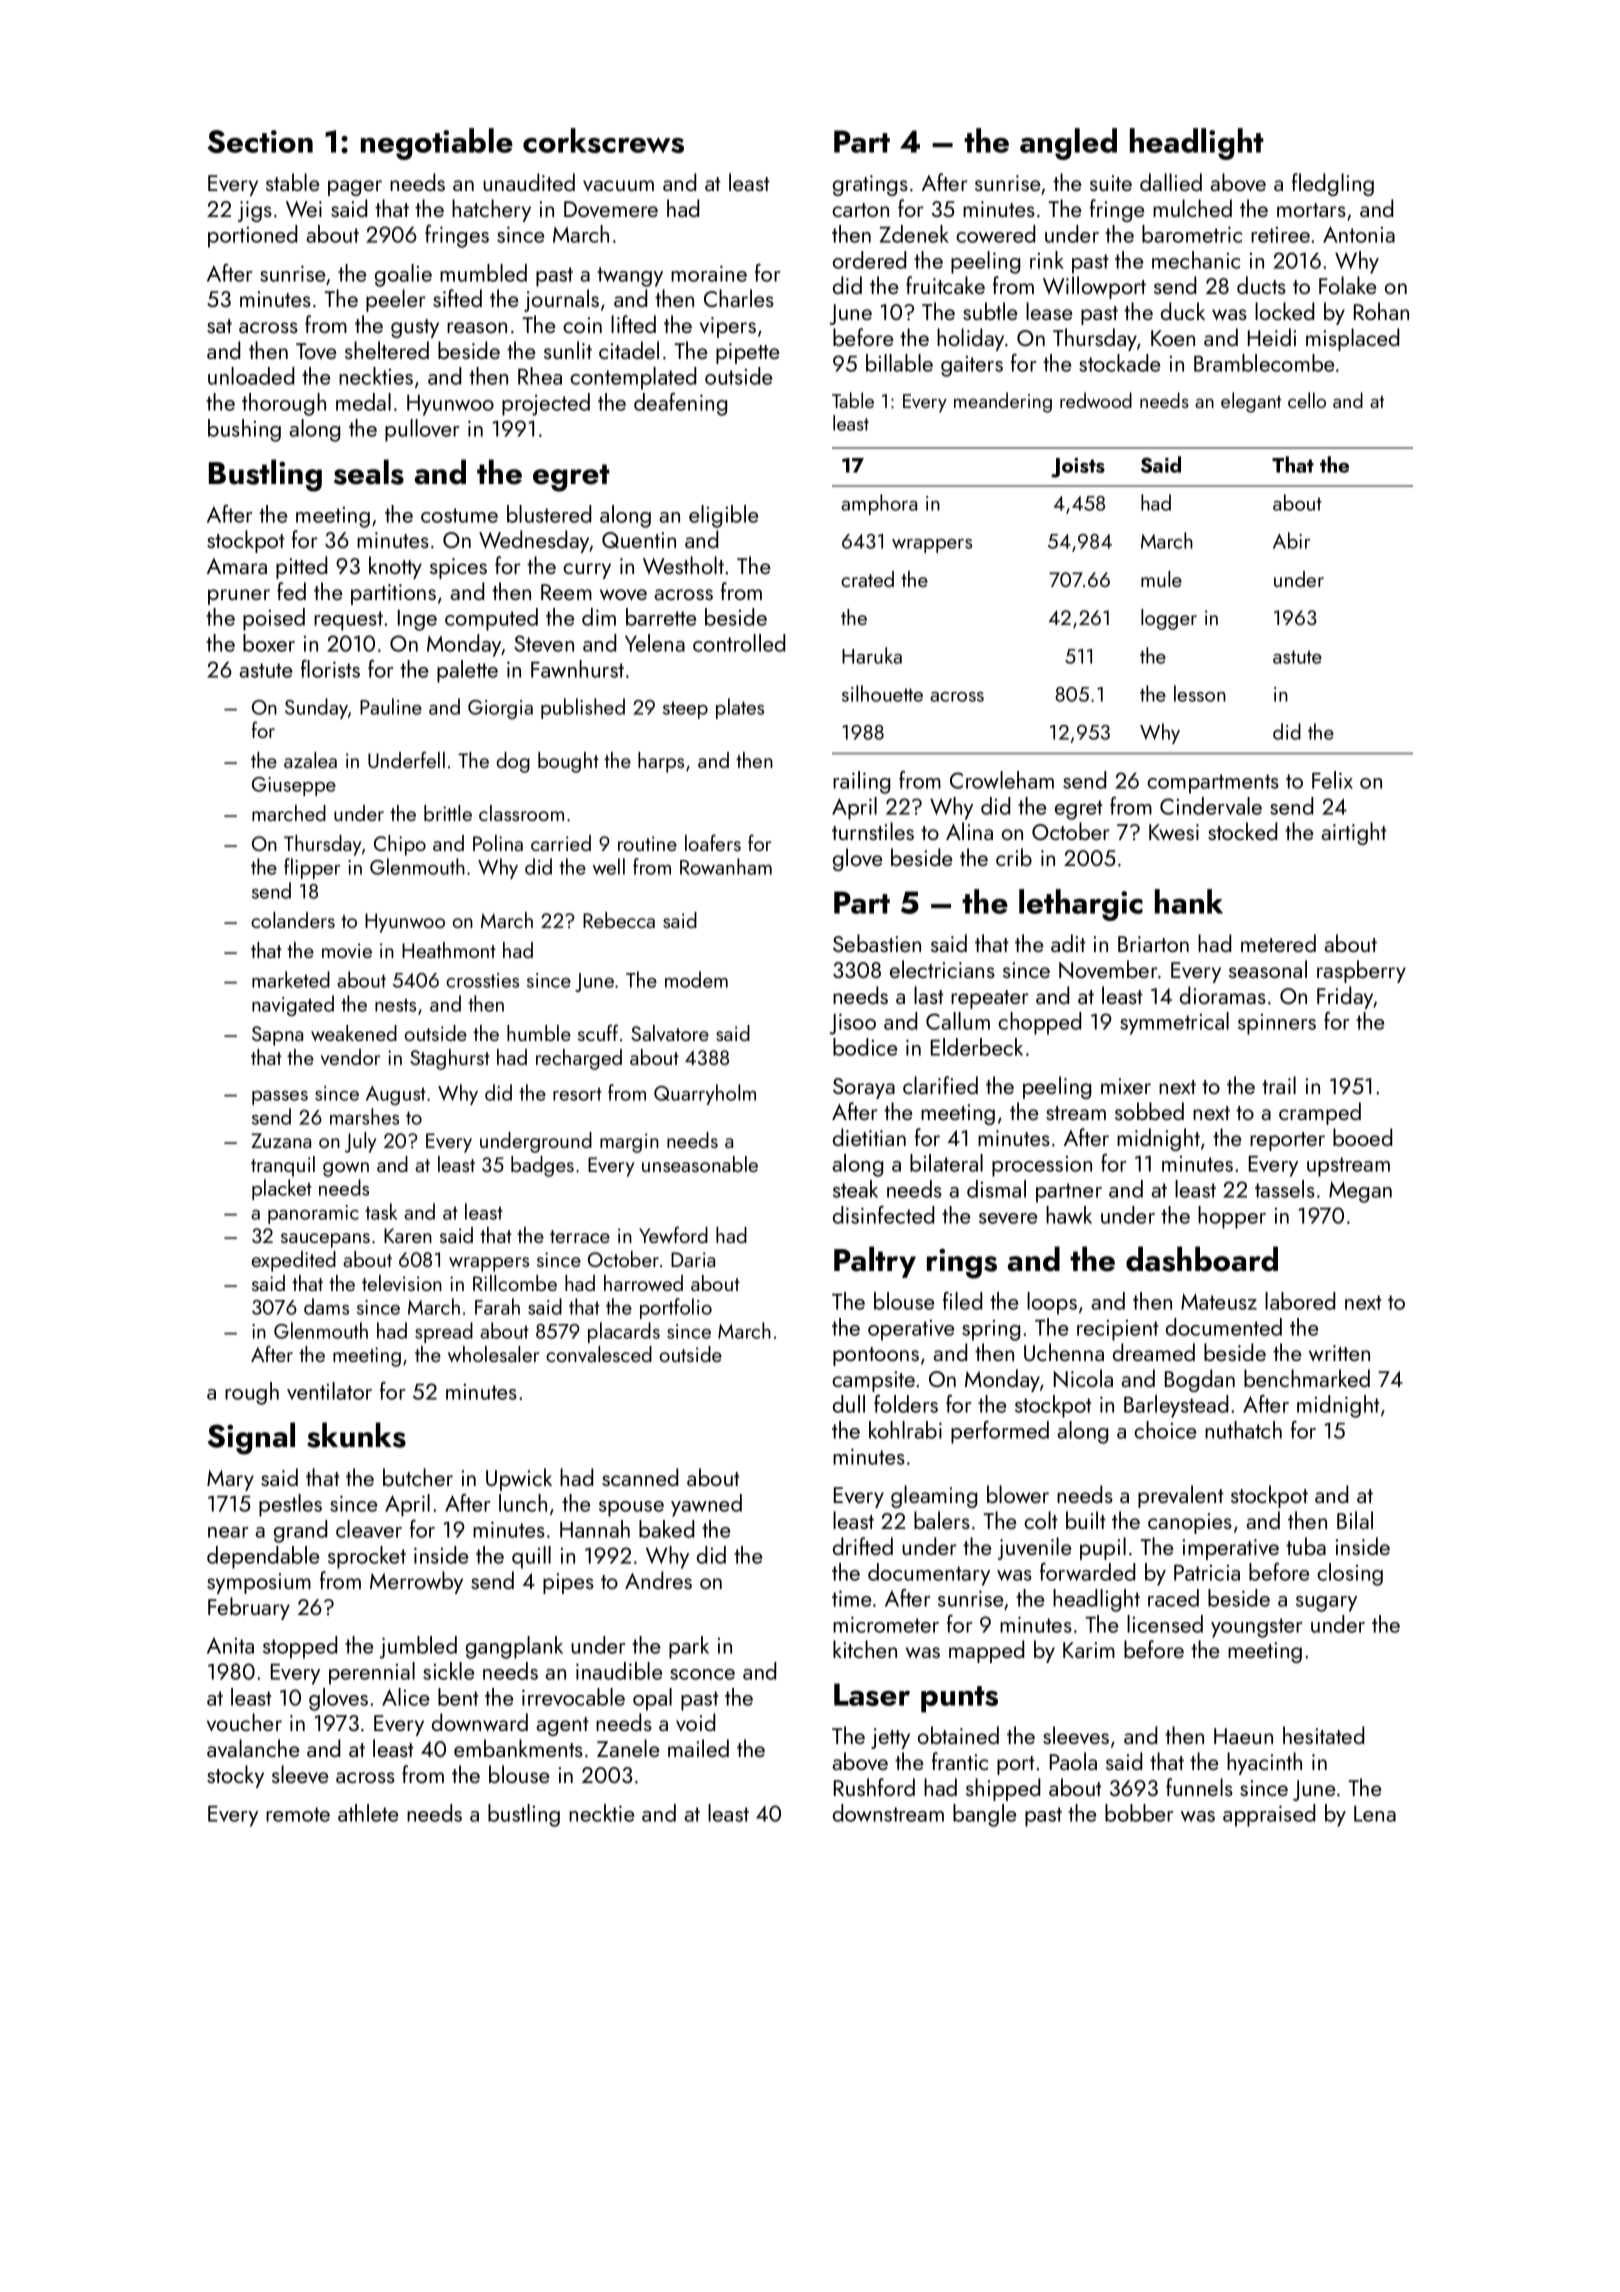 This page has width=1620, height=2292. What do you see at coordinates (867, 579) in the page?
I see `crated` at bounding box center [867, 579].
